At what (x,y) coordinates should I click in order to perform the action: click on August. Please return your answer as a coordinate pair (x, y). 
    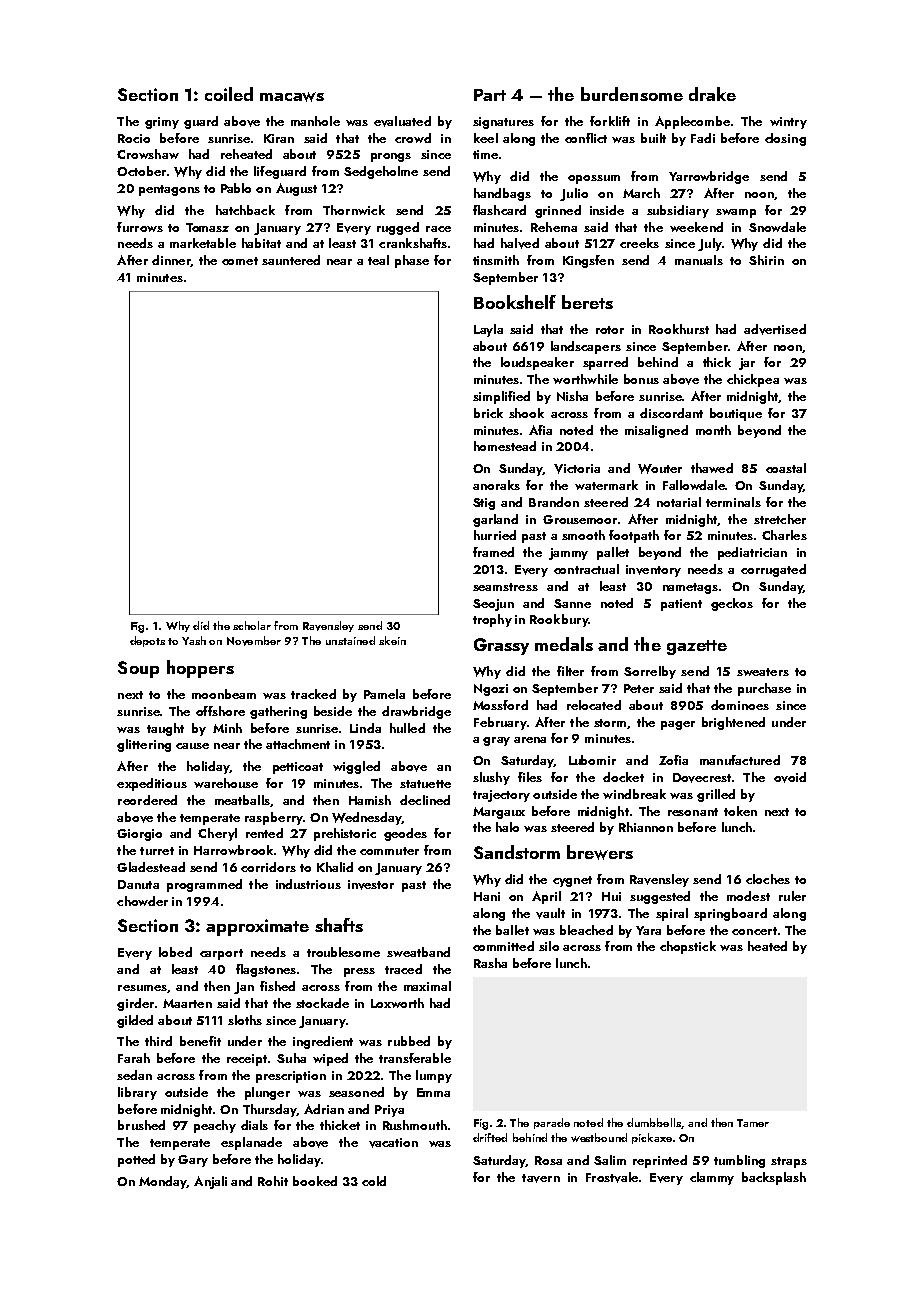
    Looking at the image, I should click on (296, 189).
